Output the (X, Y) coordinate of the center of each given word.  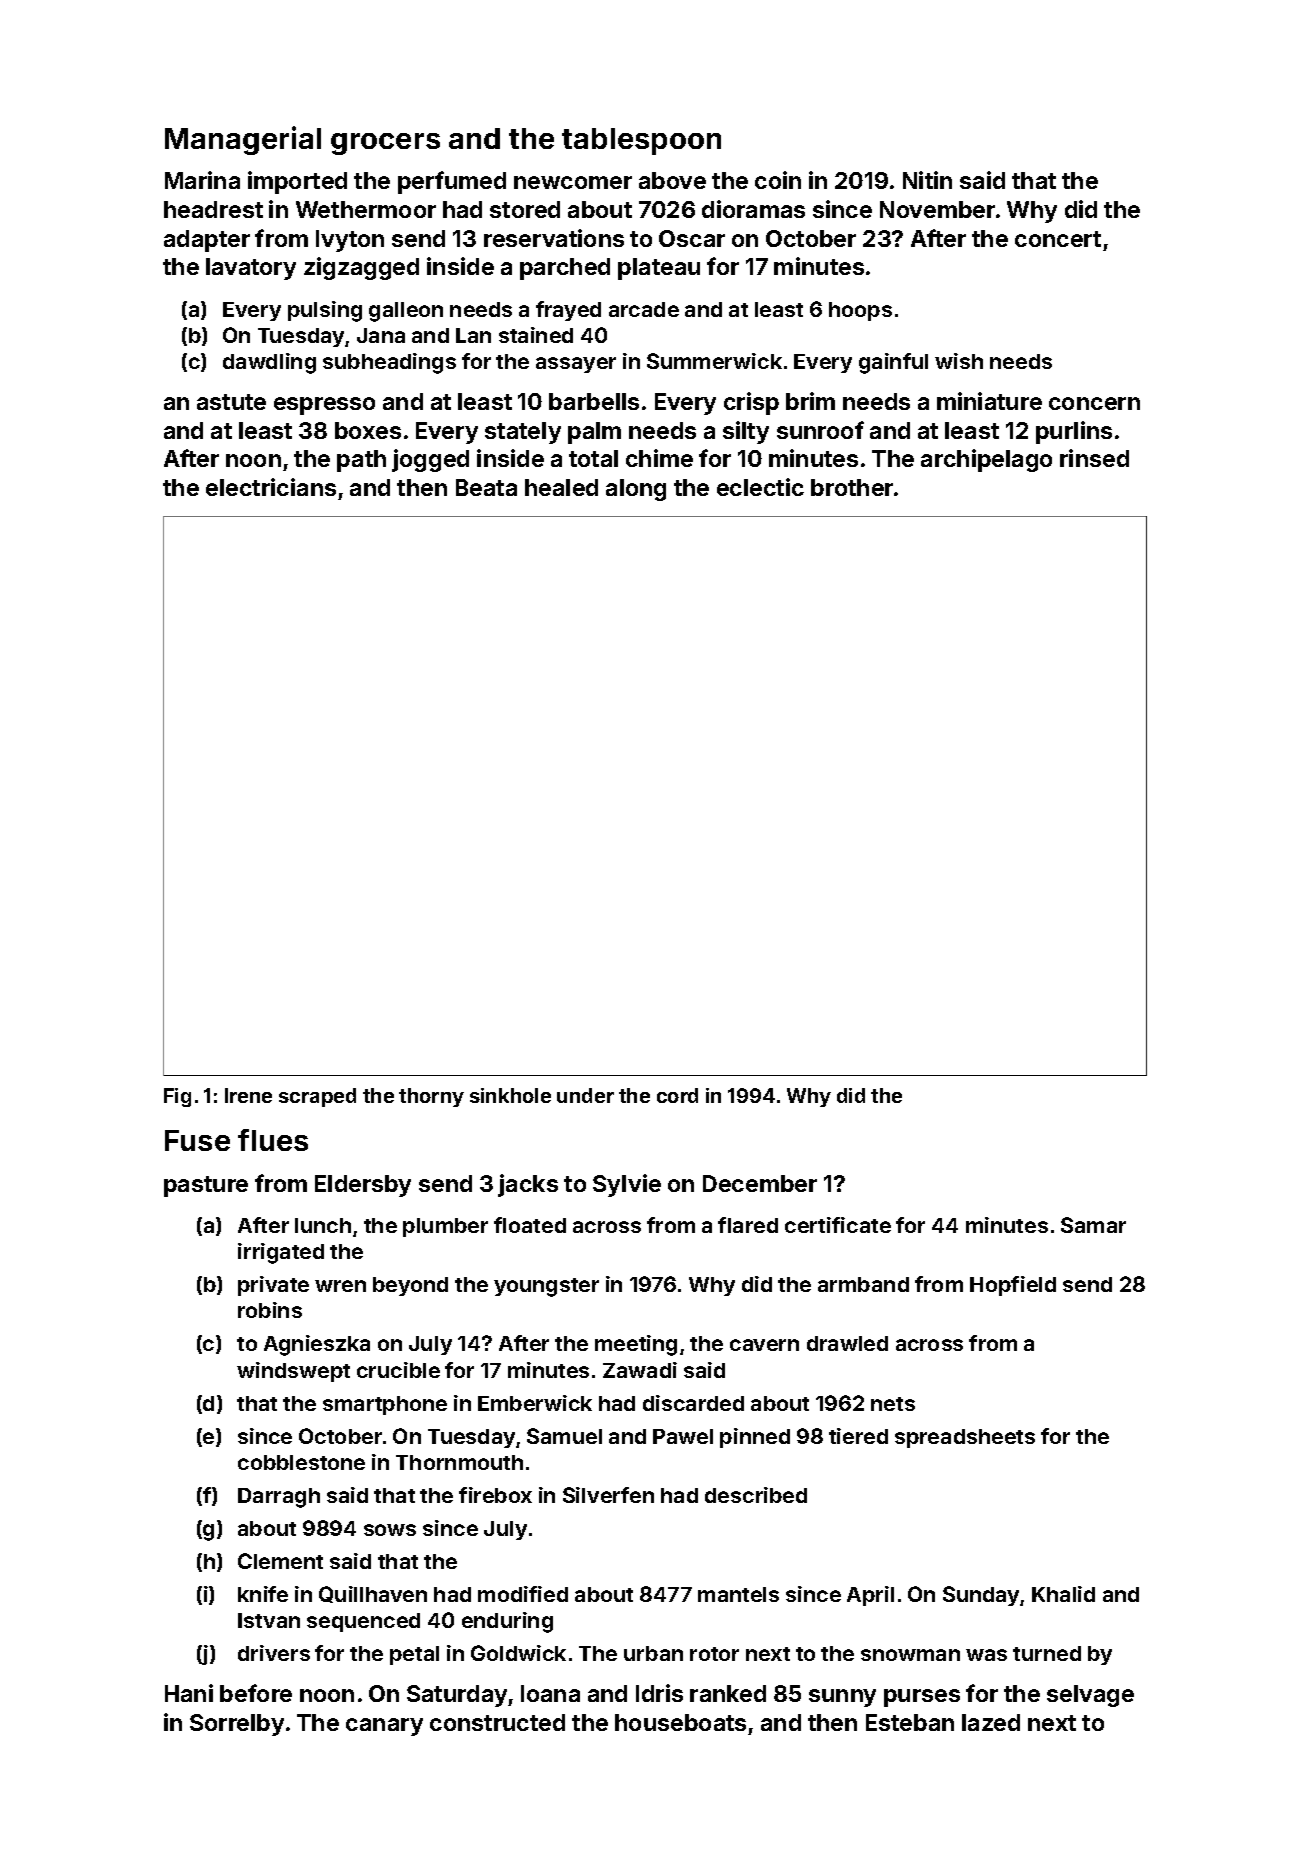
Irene (248, 1095)
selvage (1090, 1696)
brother (852, 487)
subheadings (389, 363)
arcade (644, 309)
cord (677, 1095)
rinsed (1094, 458)
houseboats (680, 1722)
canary (384, 1727)
